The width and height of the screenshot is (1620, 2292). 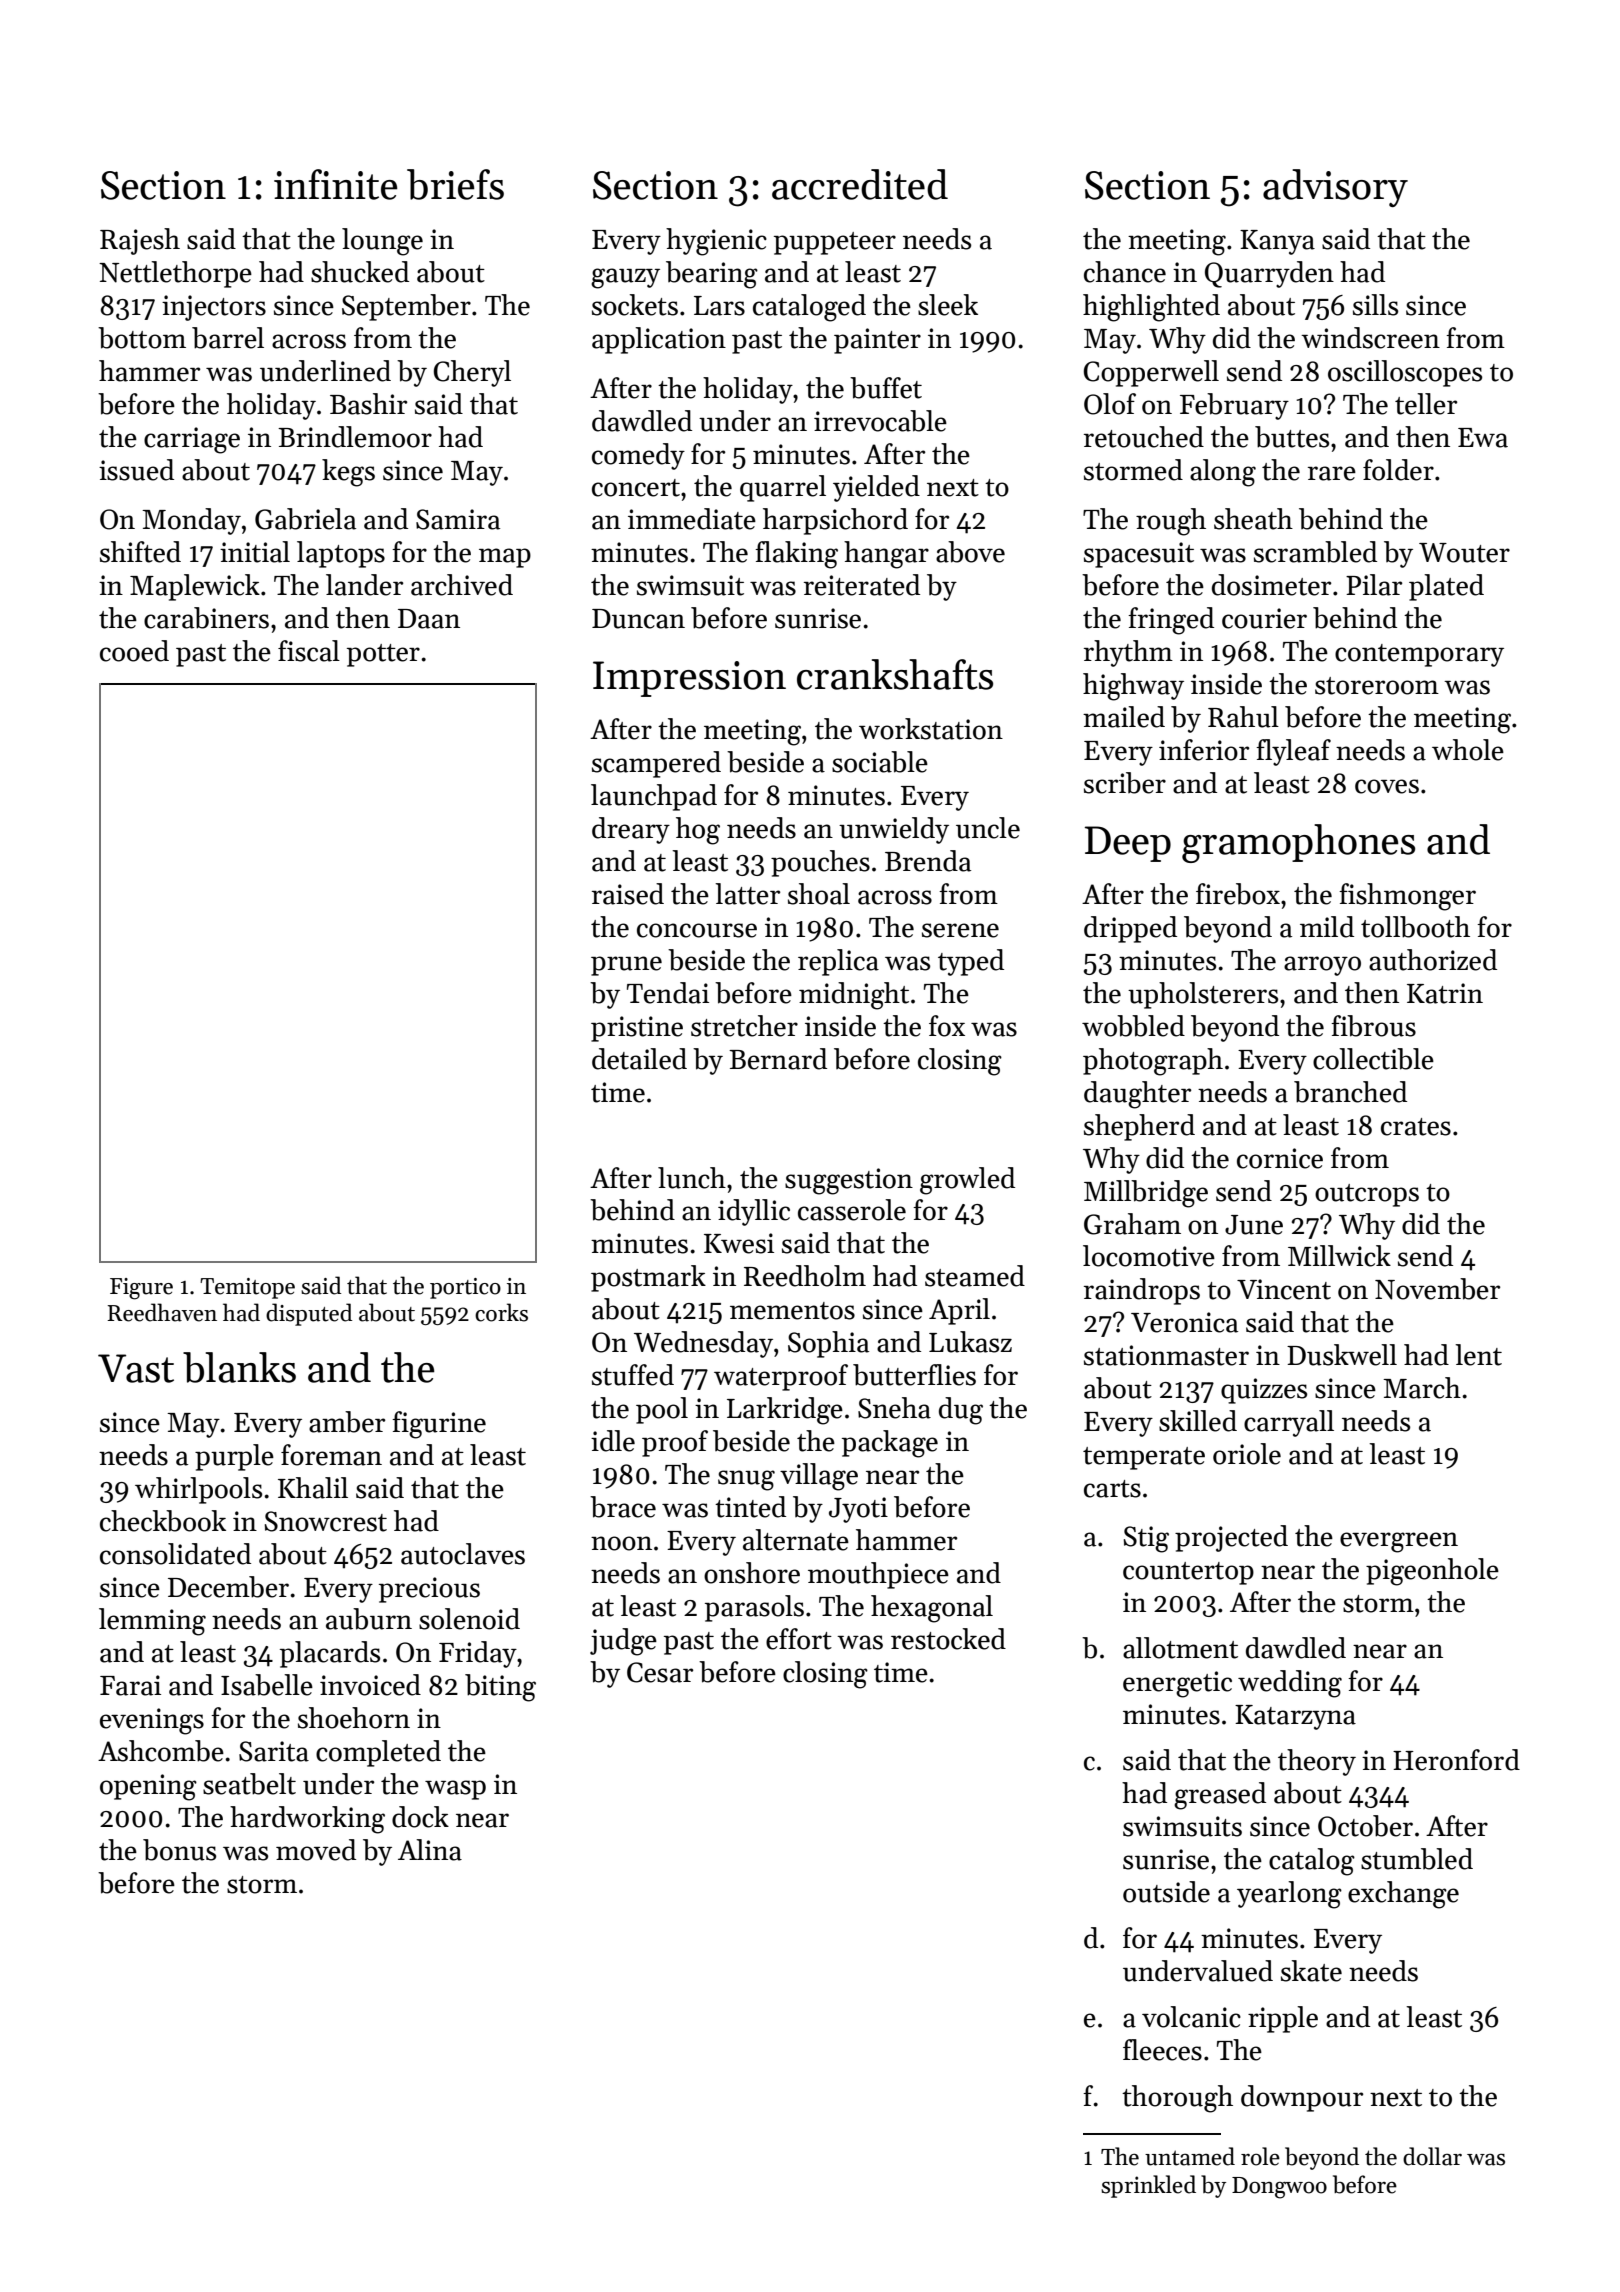 I want to click on Ewa, so click(x=1483, y=438).
